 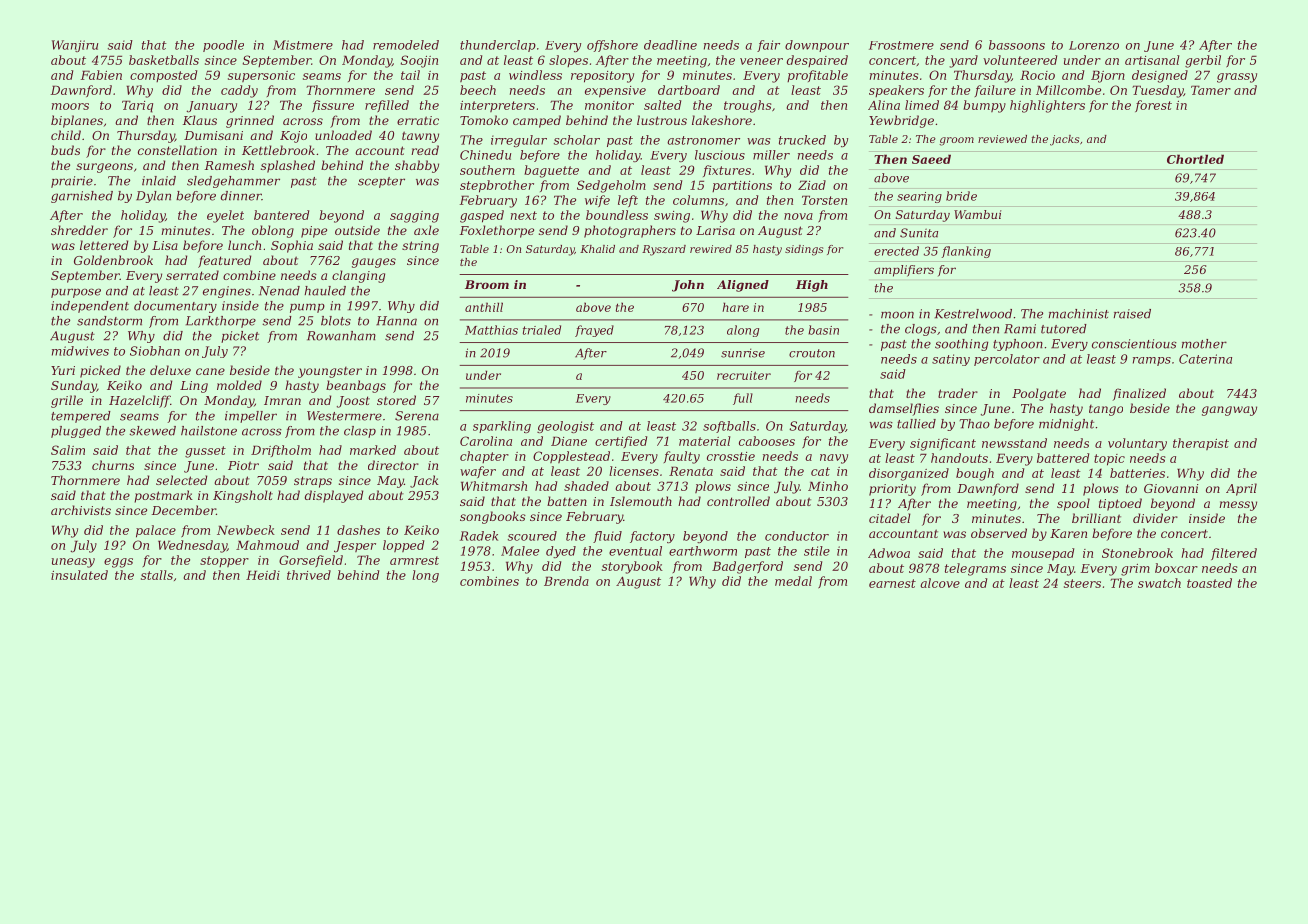 What do you see at coordinates (79, 575) in the document?
I see `insulated` at bounding box center [79, 575].
